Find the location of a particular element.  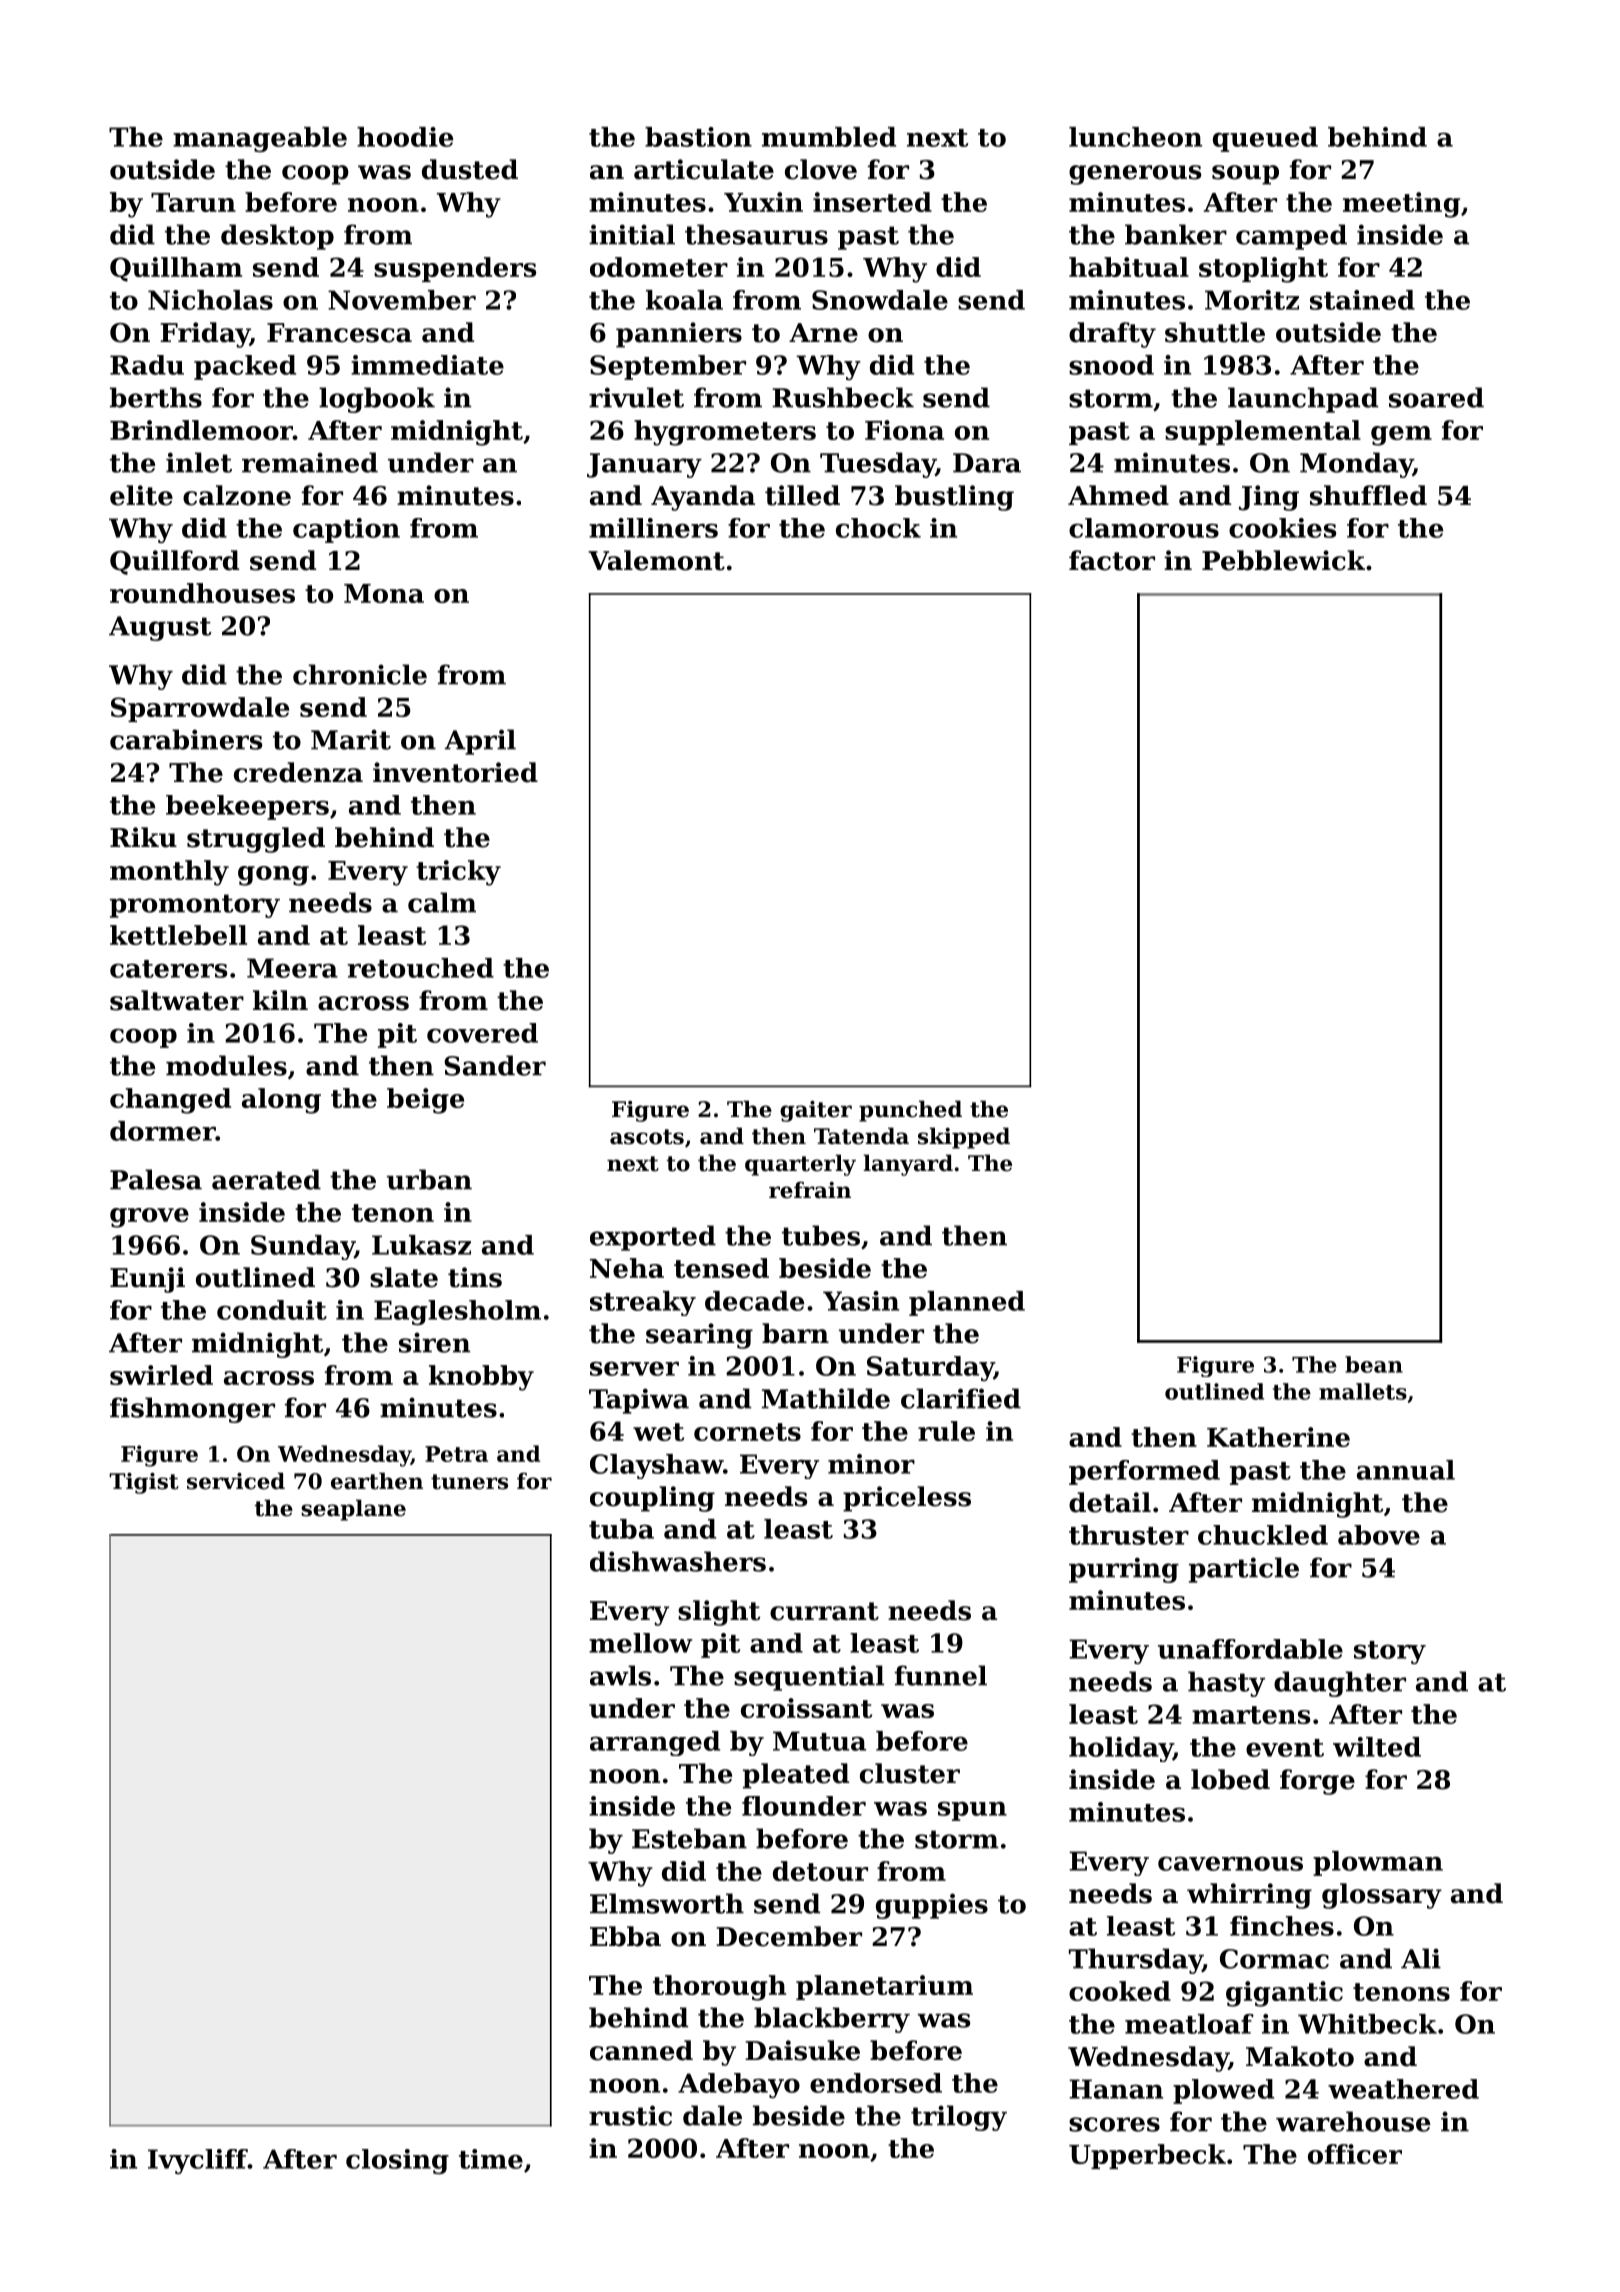

luncheon is located at coordinates (1135, 137).
